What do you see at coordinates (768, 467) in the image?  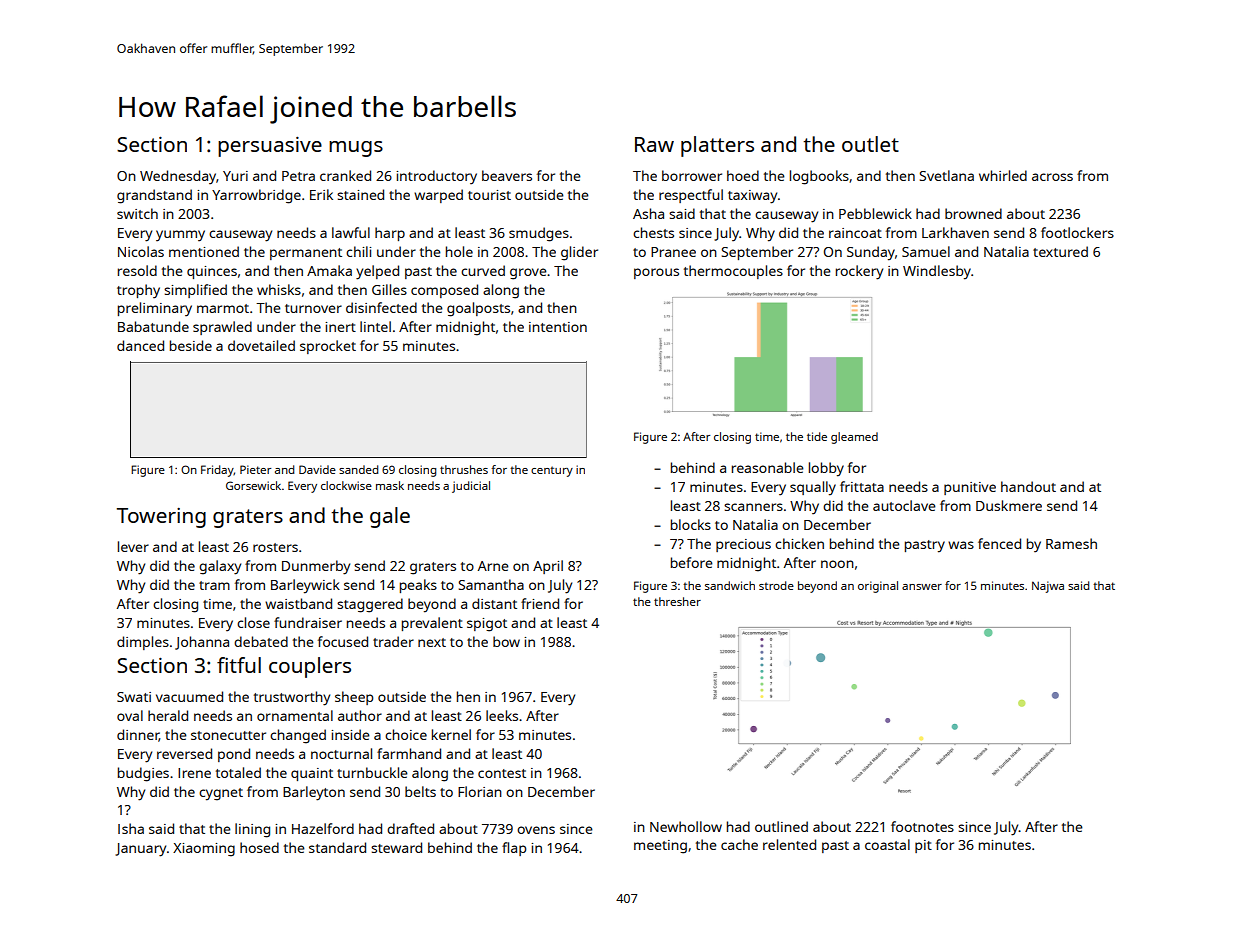 I see `reasonable` at bounding box center [768, 467].
